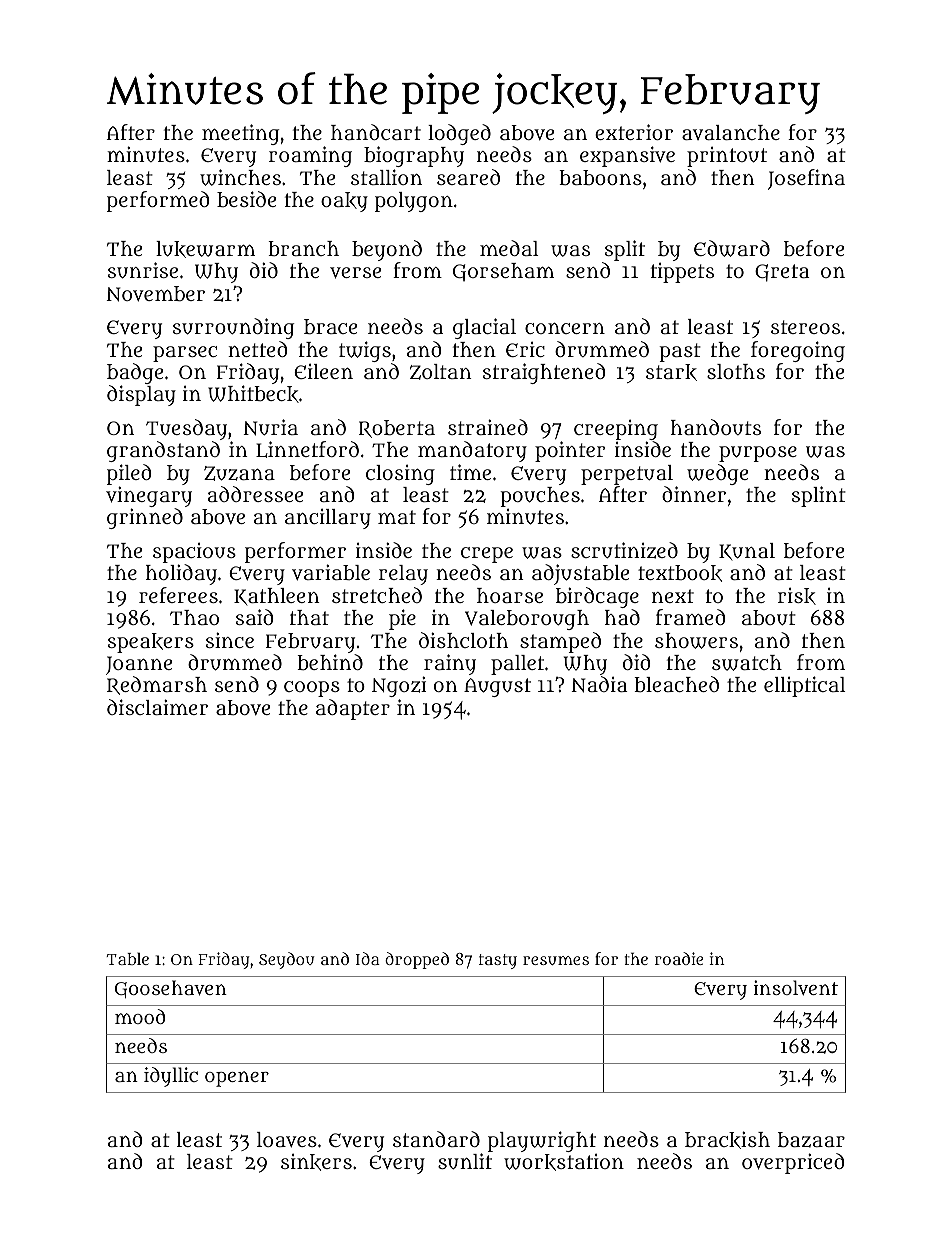 This image has height=1233, width=952. I want to click on handouts, so click(716, 427).
